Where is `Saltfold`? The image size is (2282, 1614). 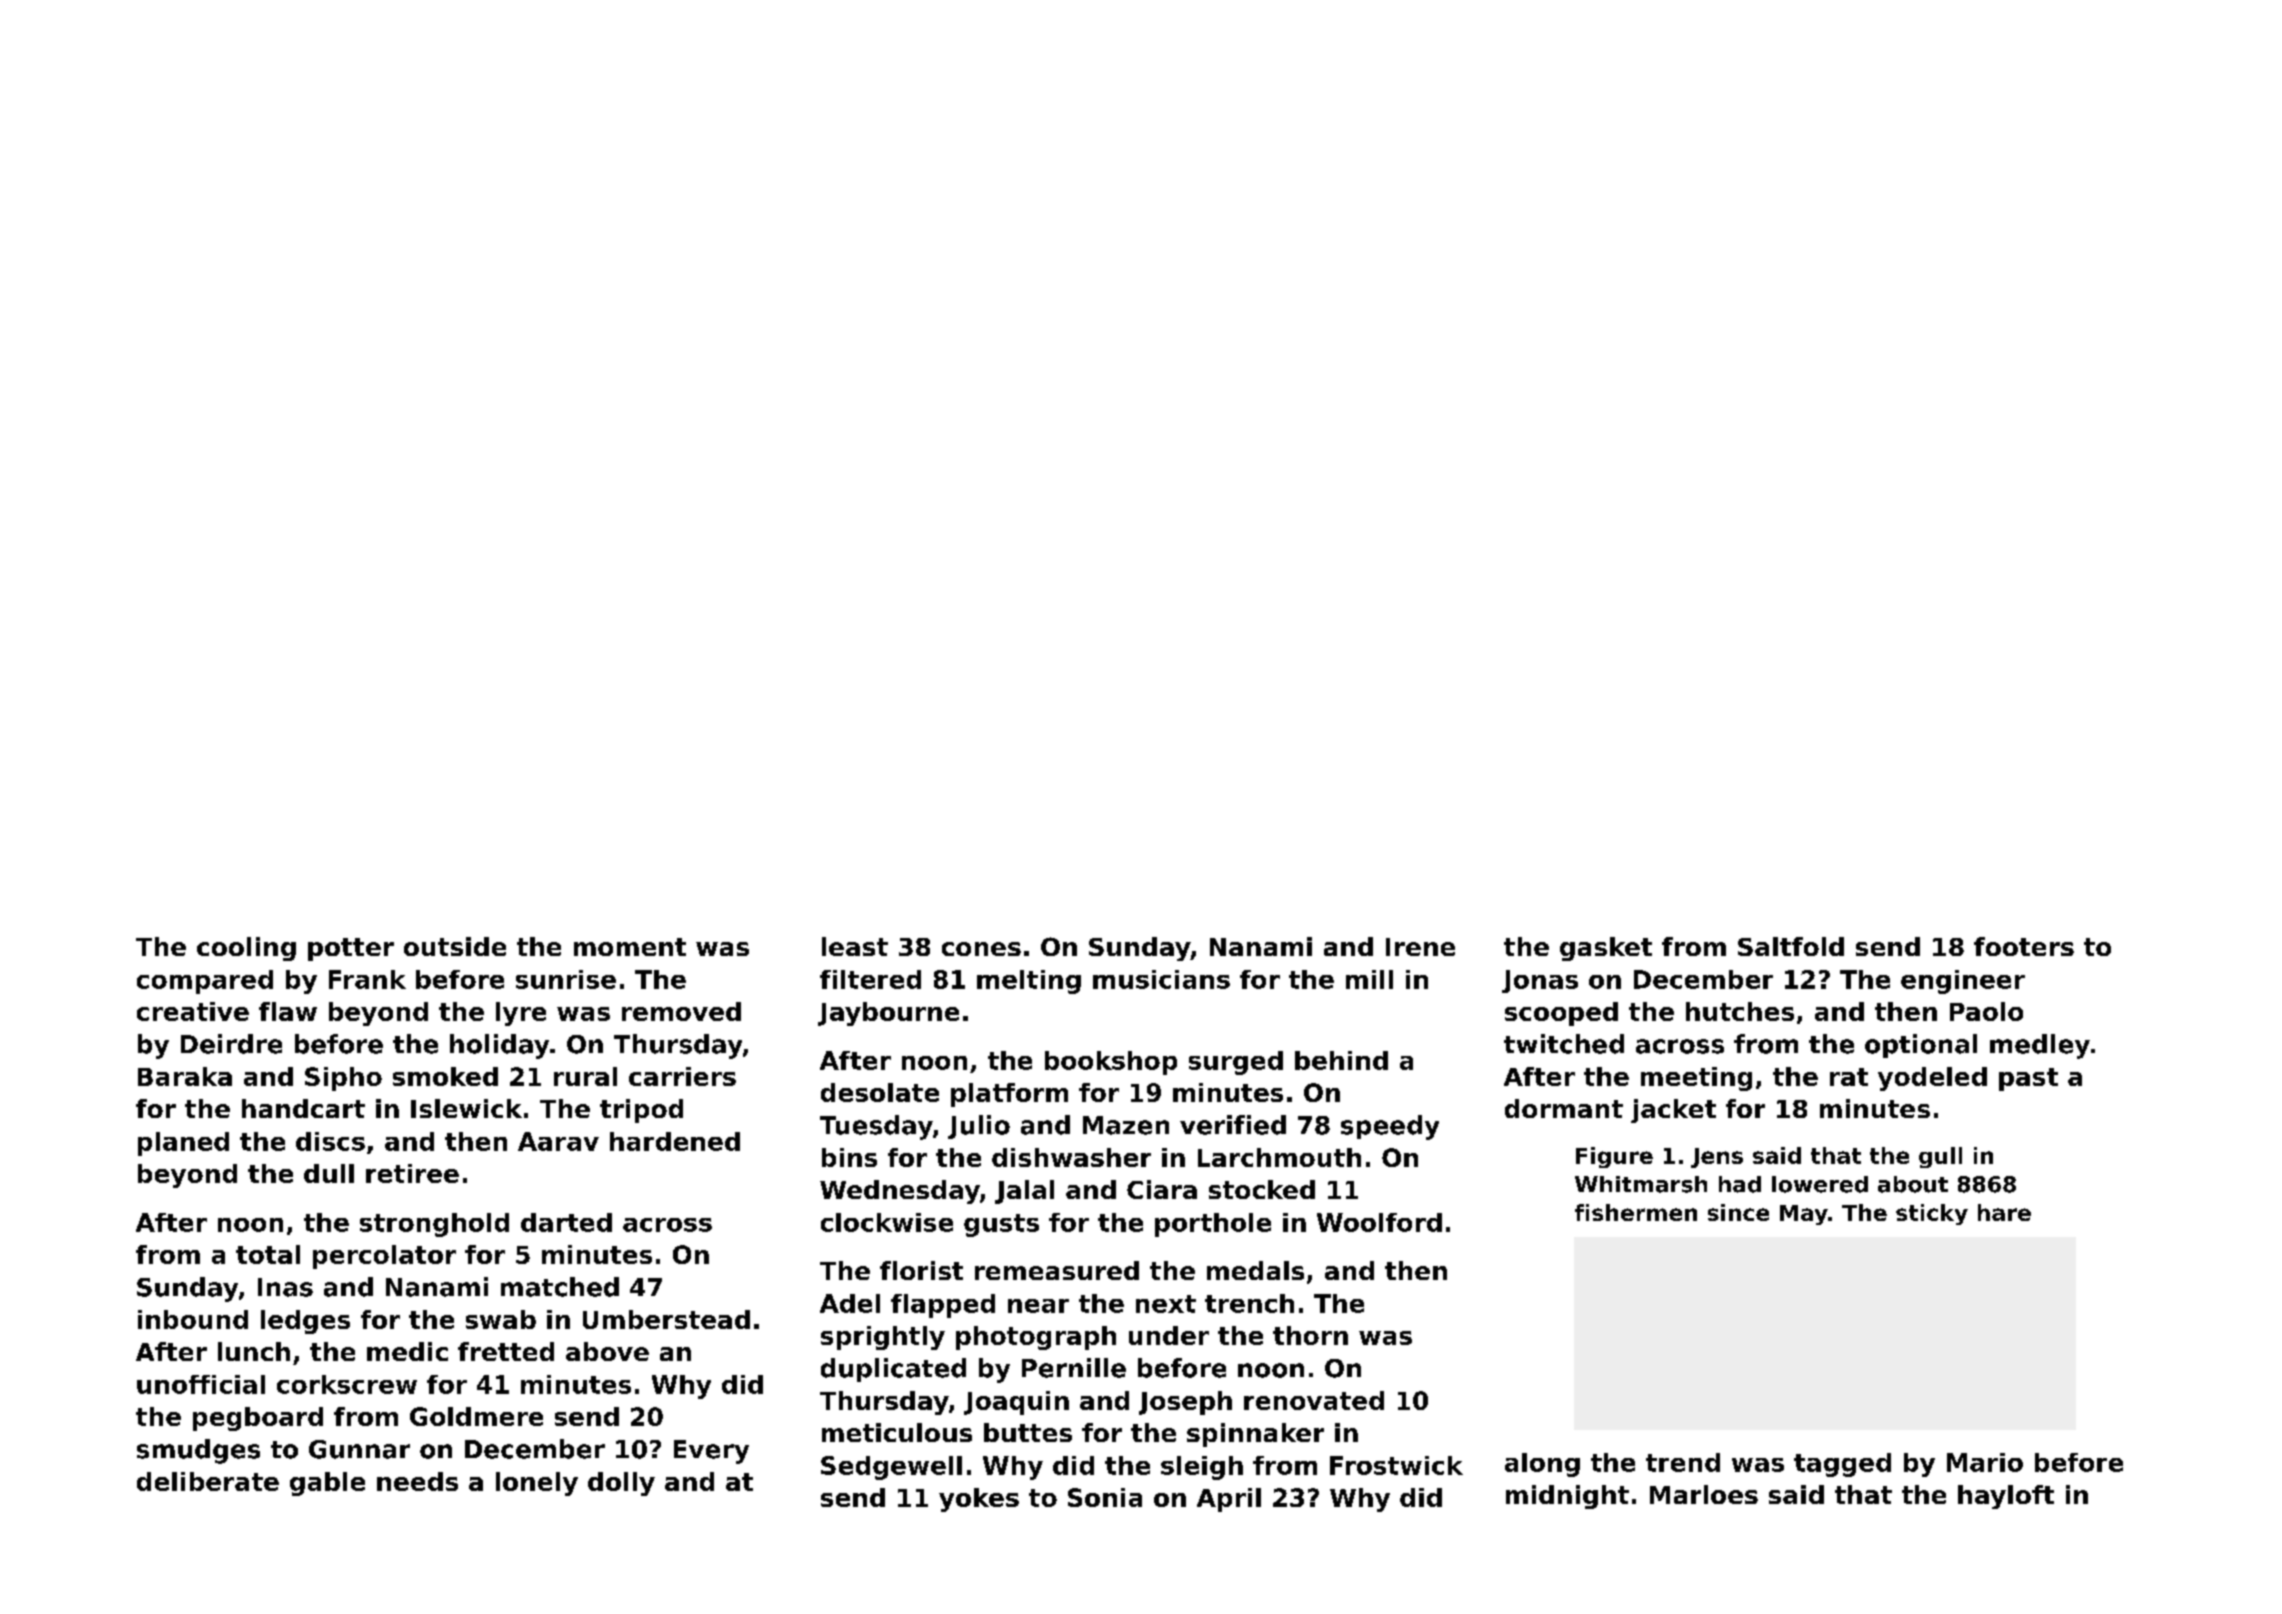
Saltfold is located at coordinates (1791, 946).
